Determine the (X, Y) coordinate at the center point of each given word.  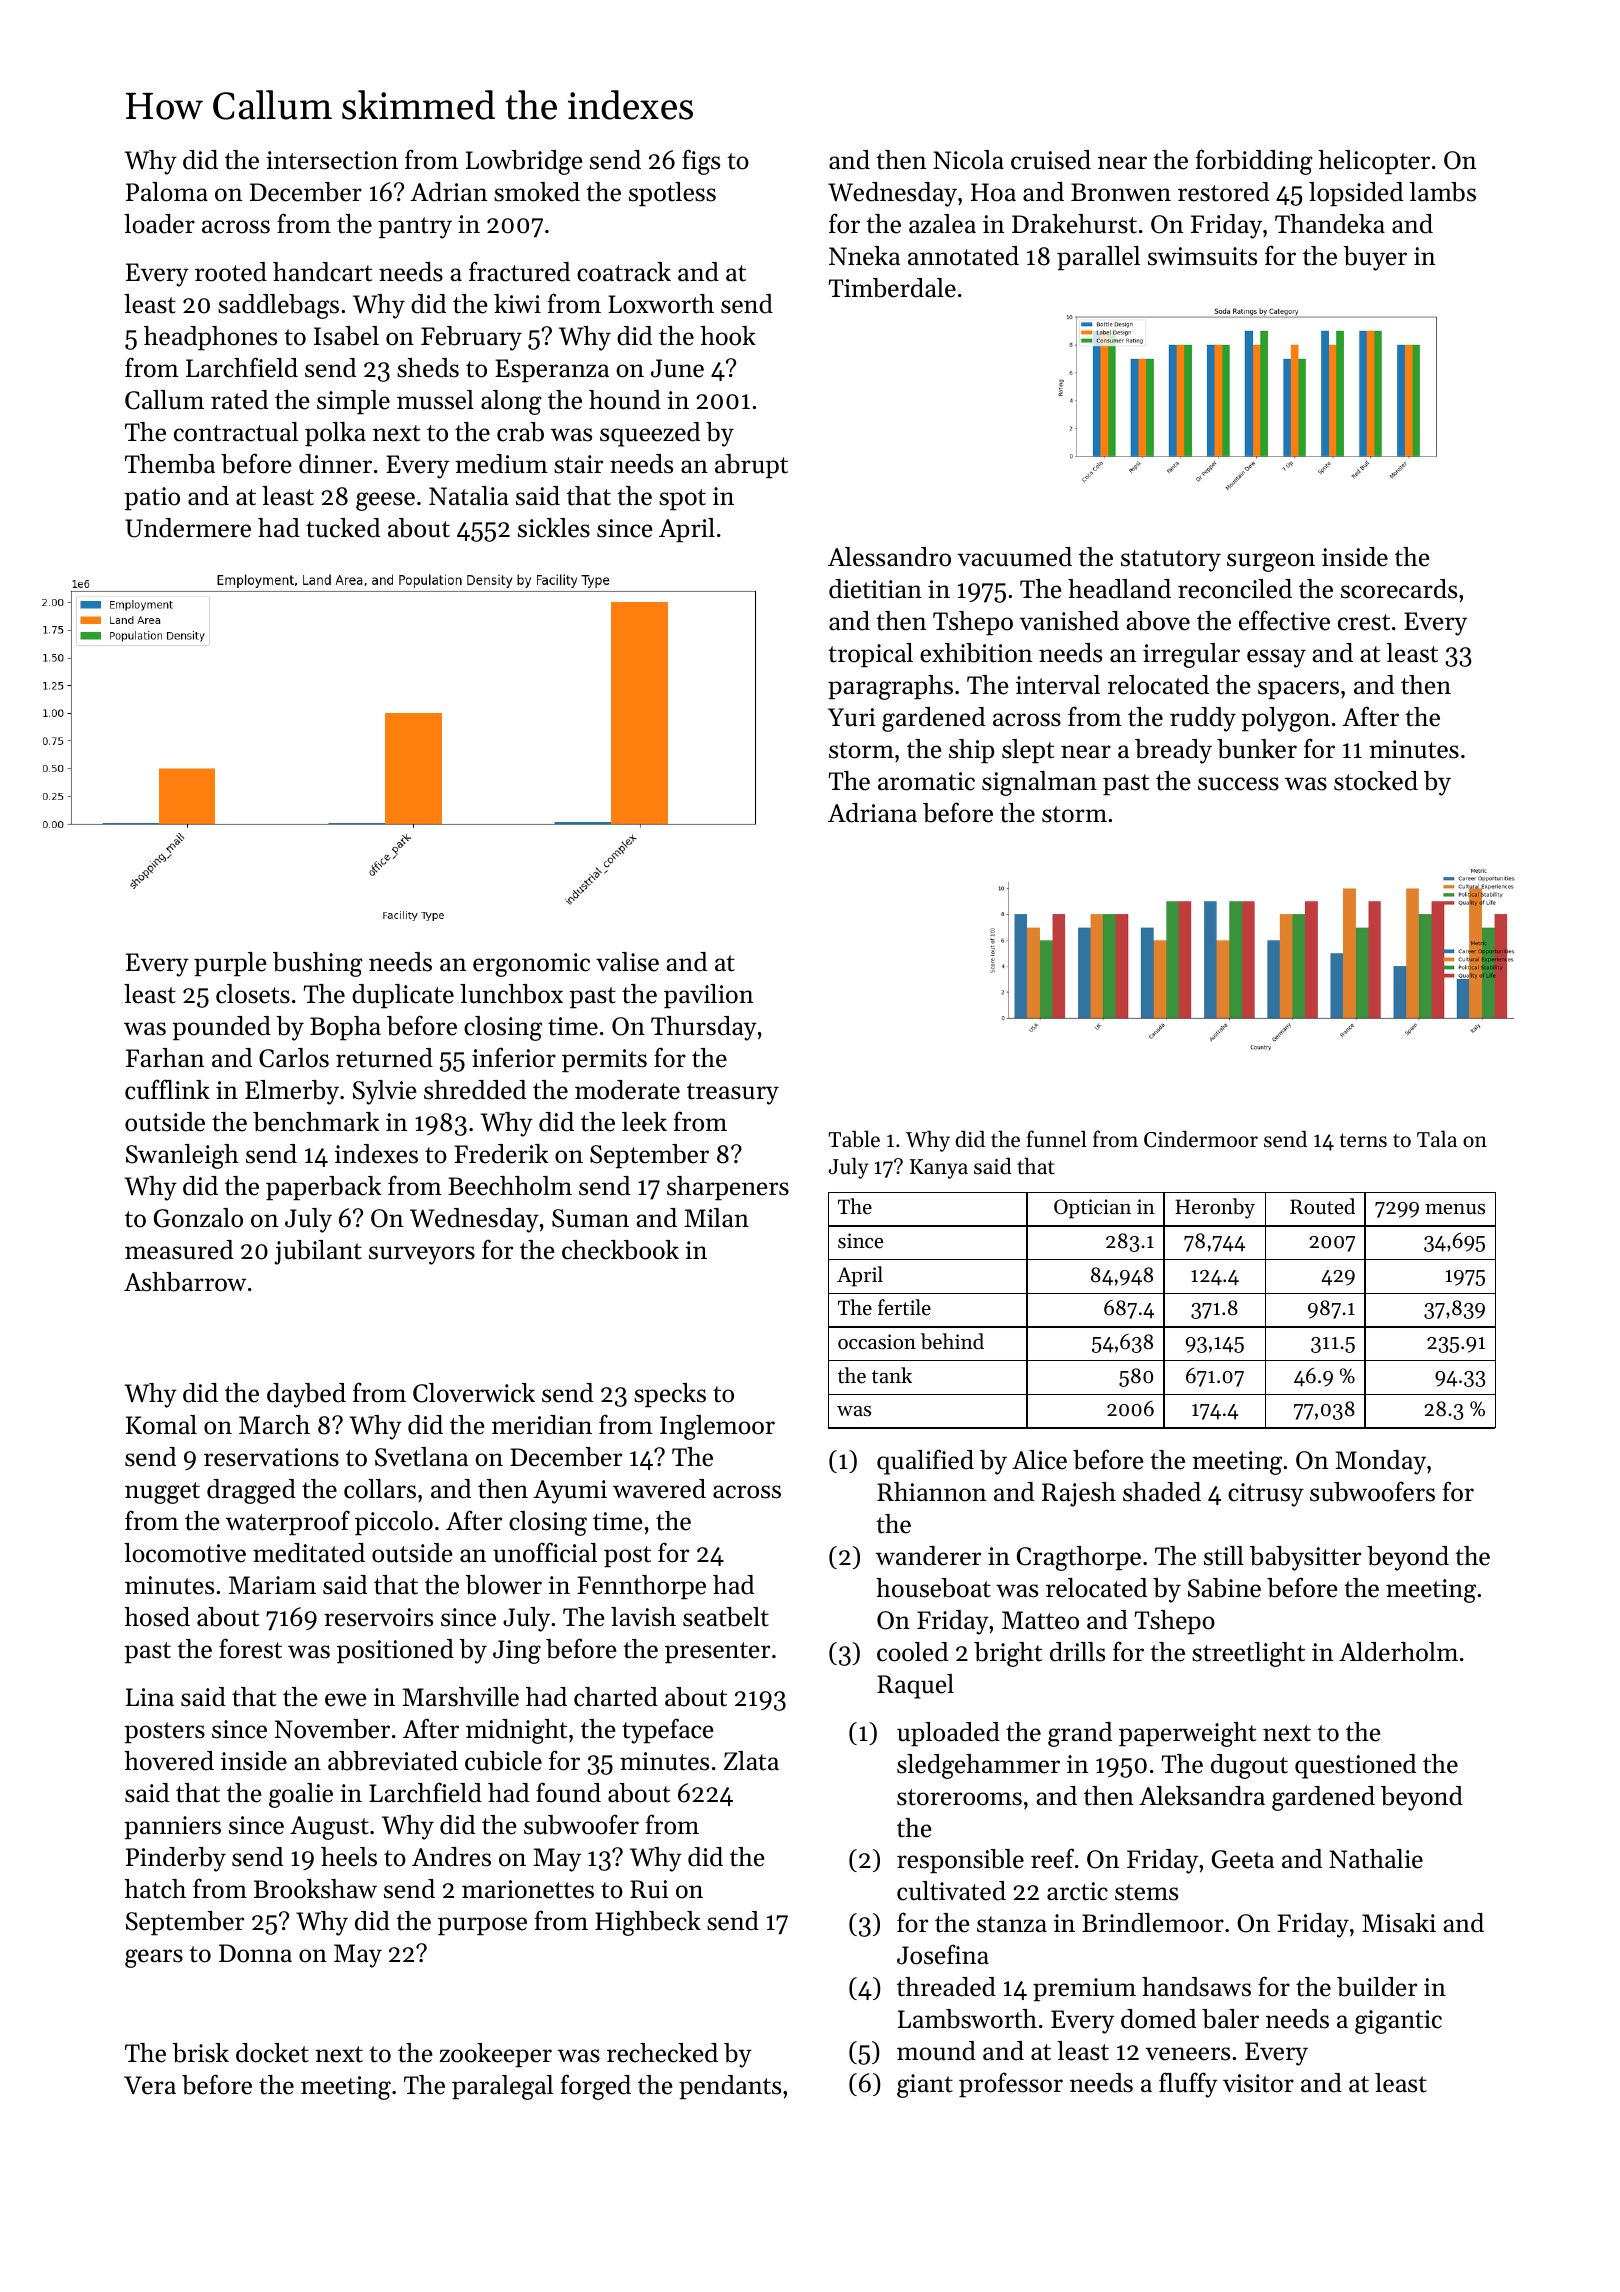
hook (728, 336)
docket (272, 2053)
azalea (942, 224)
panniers (172, 1827)
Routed (1322, 1206)
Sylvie (385, 1092)
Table (854, 1139)
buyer (1375, 258)
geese (385, 501)
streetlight (1248, 1654)
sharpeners (728, 1188)
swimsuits (1202, 256)
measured (179, 1250)
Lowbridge (524, 162)
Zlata (751, 1761)
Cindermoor (1201, 1139)
